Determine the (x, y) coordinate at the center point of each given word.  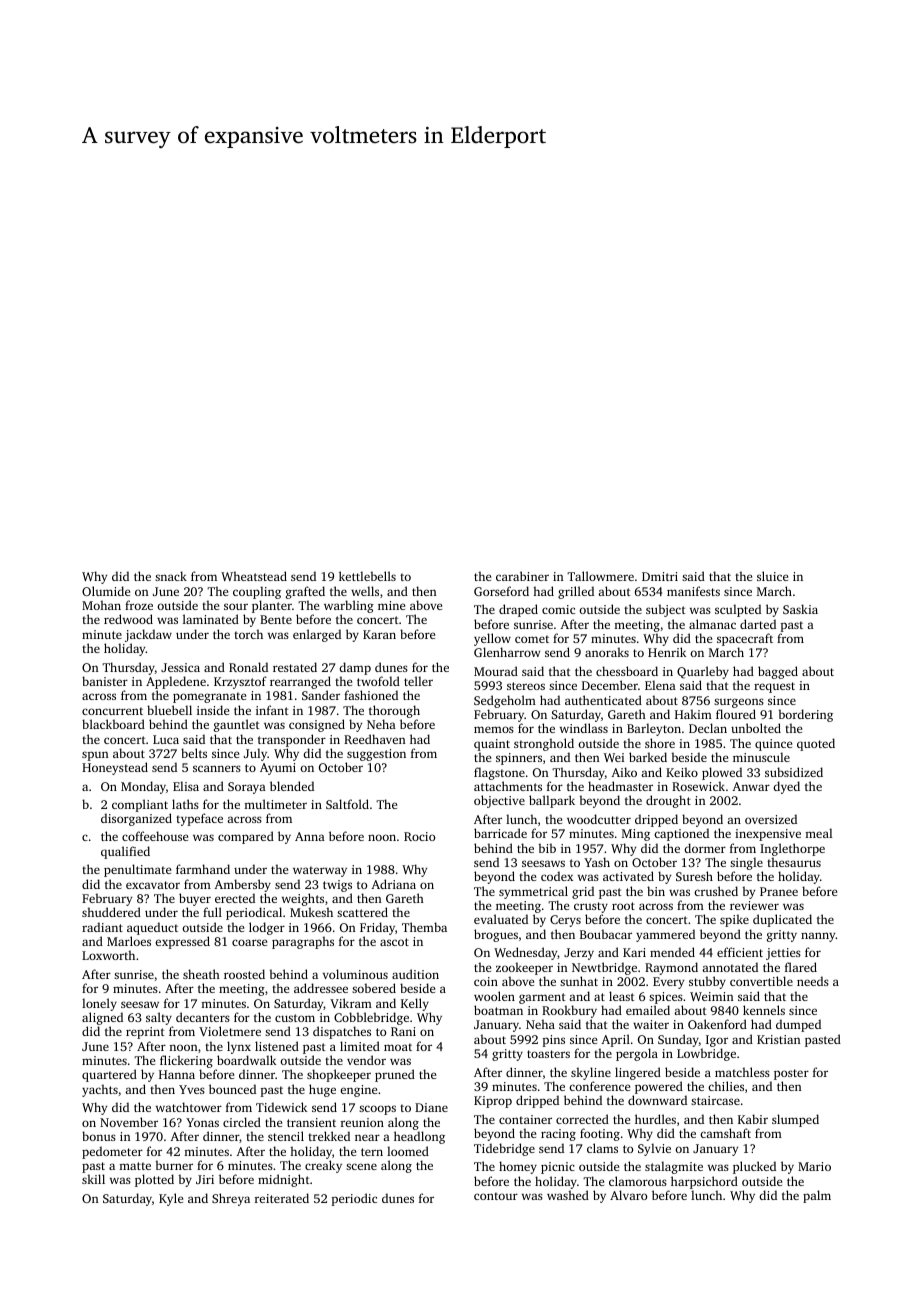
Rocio (419, 836)
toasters (548, 1054)
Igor (717, 1041)
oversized (771, 819)
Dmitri (660, 576)
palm (817, 1196)
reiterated (282, 1198)
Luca (166, 739)
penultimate (137, 870)
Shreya (231, 1199)
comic (558, 609)
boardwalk (246, 1060)
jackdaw (148, 635)
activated (628, 876)
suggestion (376, 755)
